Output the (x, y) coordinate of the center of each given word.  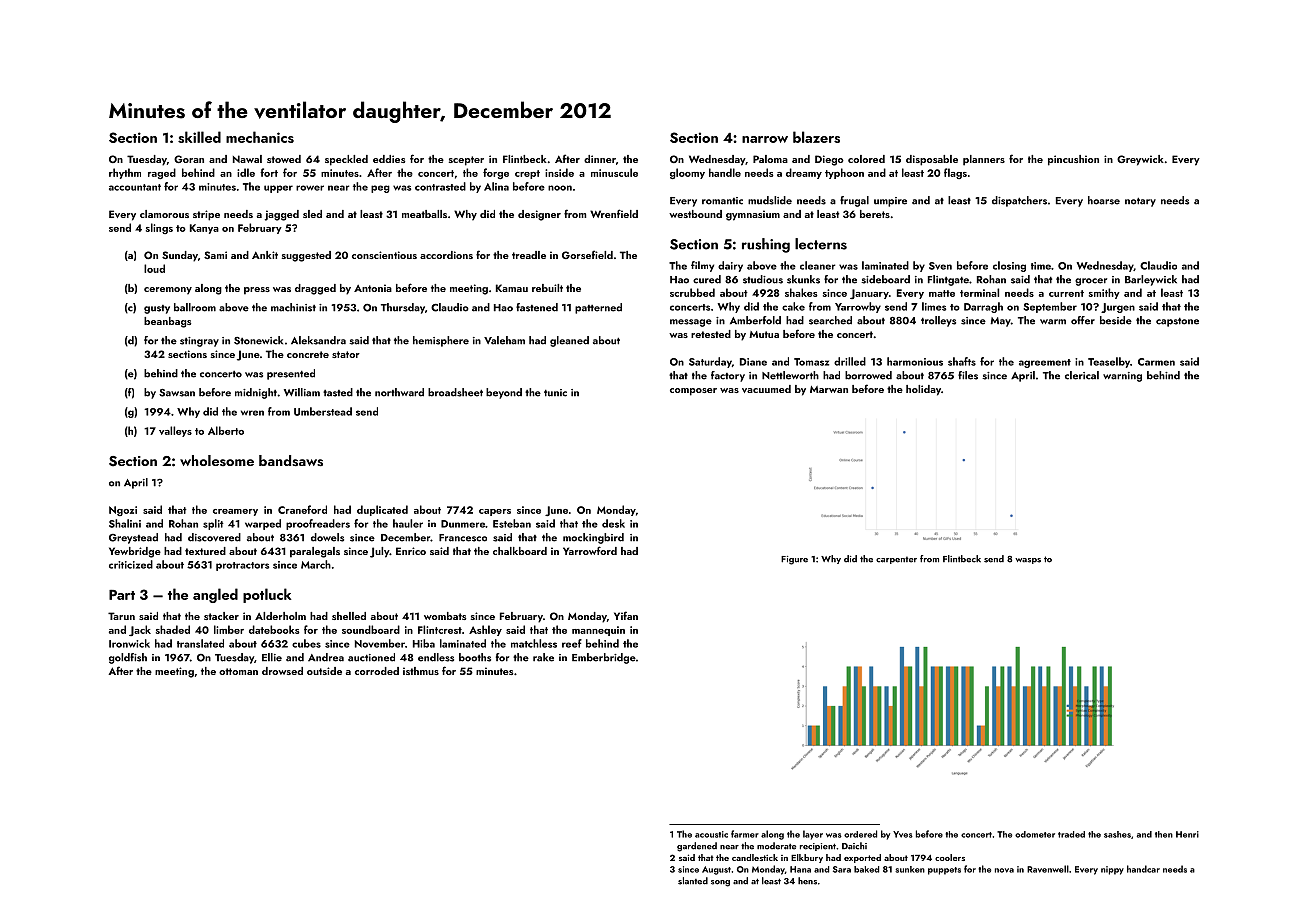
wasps (1028, 561)
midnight (256, 393)
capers (495, 512)
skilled (199, 137)
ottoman (238, 671)
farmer (745, 834)
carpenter (896, 560)
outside (324, 671)
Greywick (1140, 160)
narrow (765, 139)
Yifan (626, 615)
